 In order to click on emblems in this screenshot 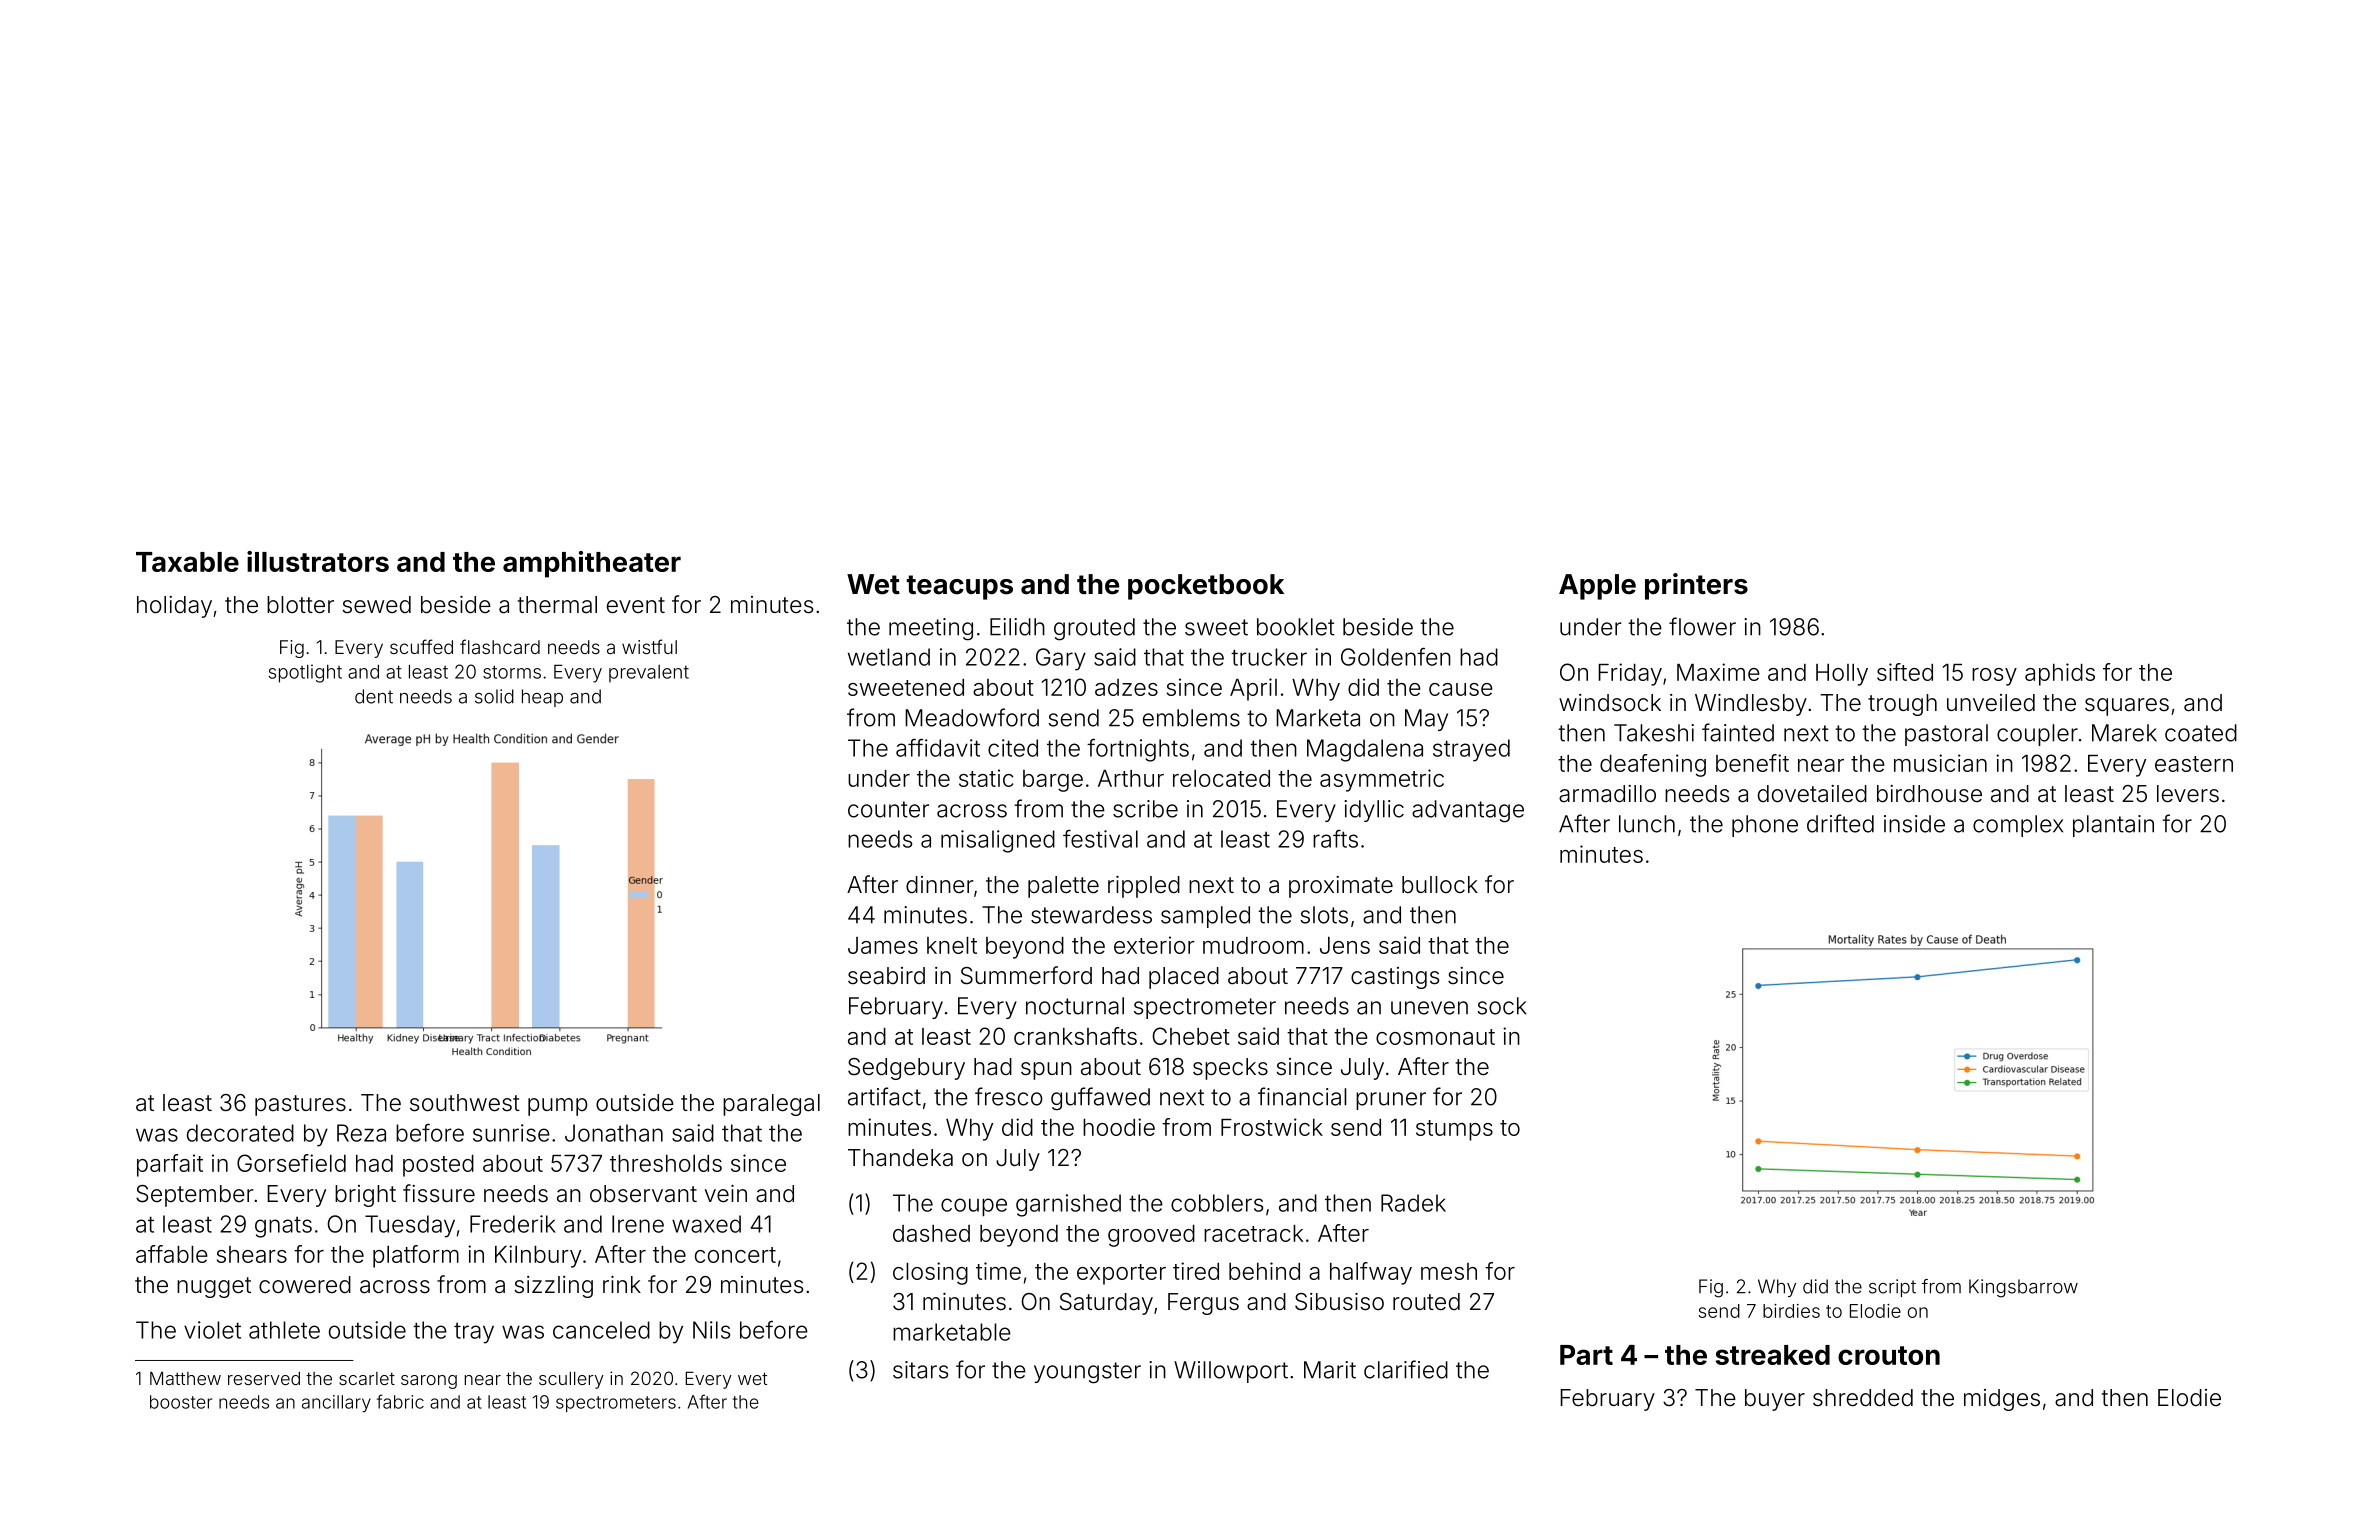, I will do `click(1191, 718)`.
